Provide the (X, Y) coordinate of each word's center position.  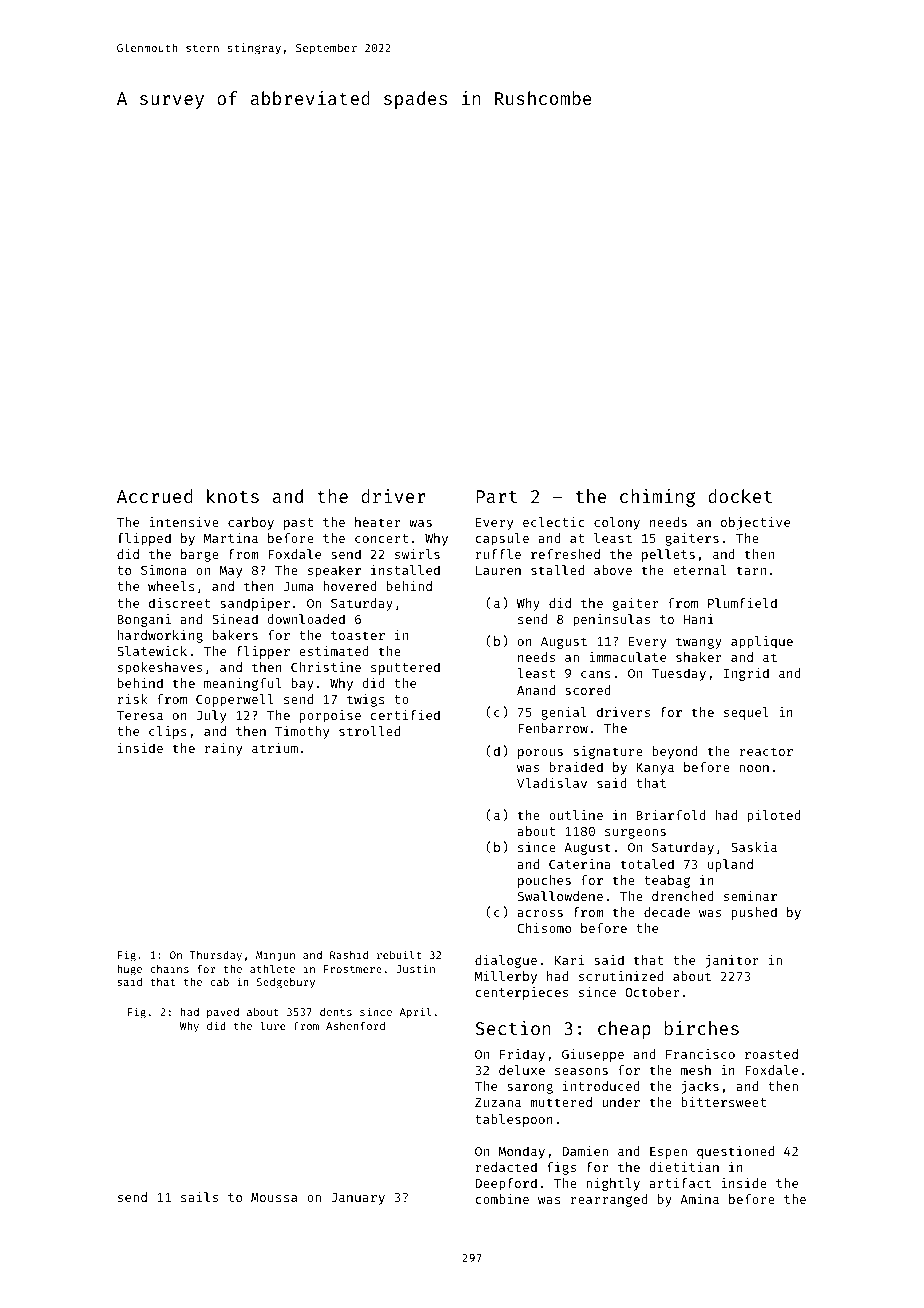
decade (667, 912)
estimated (334, 651)
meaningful (242, 684)
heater (378, 522)
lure (272, 1026)
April (415, 1012)
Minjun (275, 955)
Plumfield (742, 603)
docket (740, 496)
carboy (251, 523)
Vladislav (552, 783)
